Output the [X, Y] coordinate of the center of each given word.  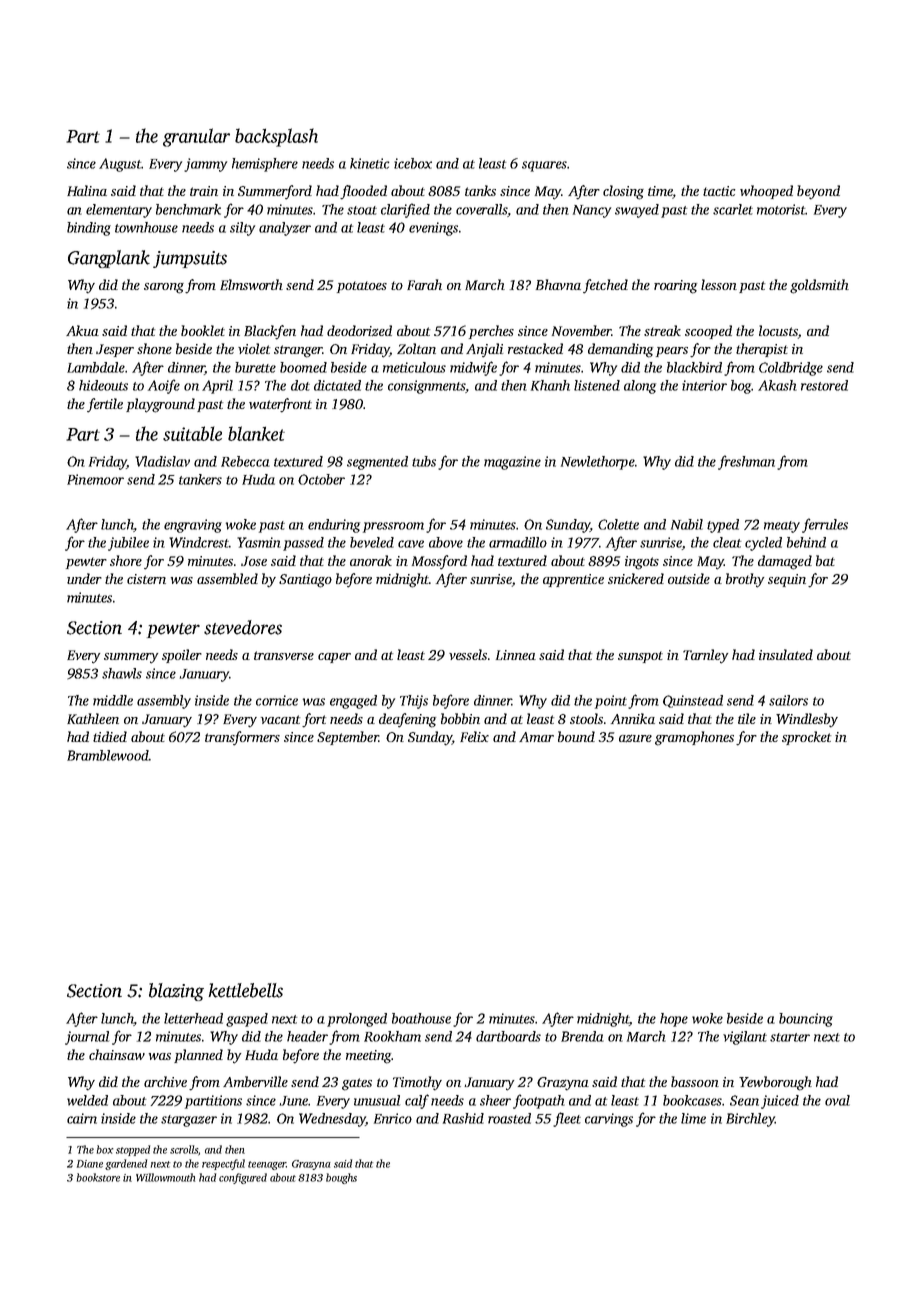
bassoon [695, 1081]
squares [544, 166]
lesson [719, 284]
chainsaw [117, 1054]
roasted [509, 1118]
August [120, 165]
